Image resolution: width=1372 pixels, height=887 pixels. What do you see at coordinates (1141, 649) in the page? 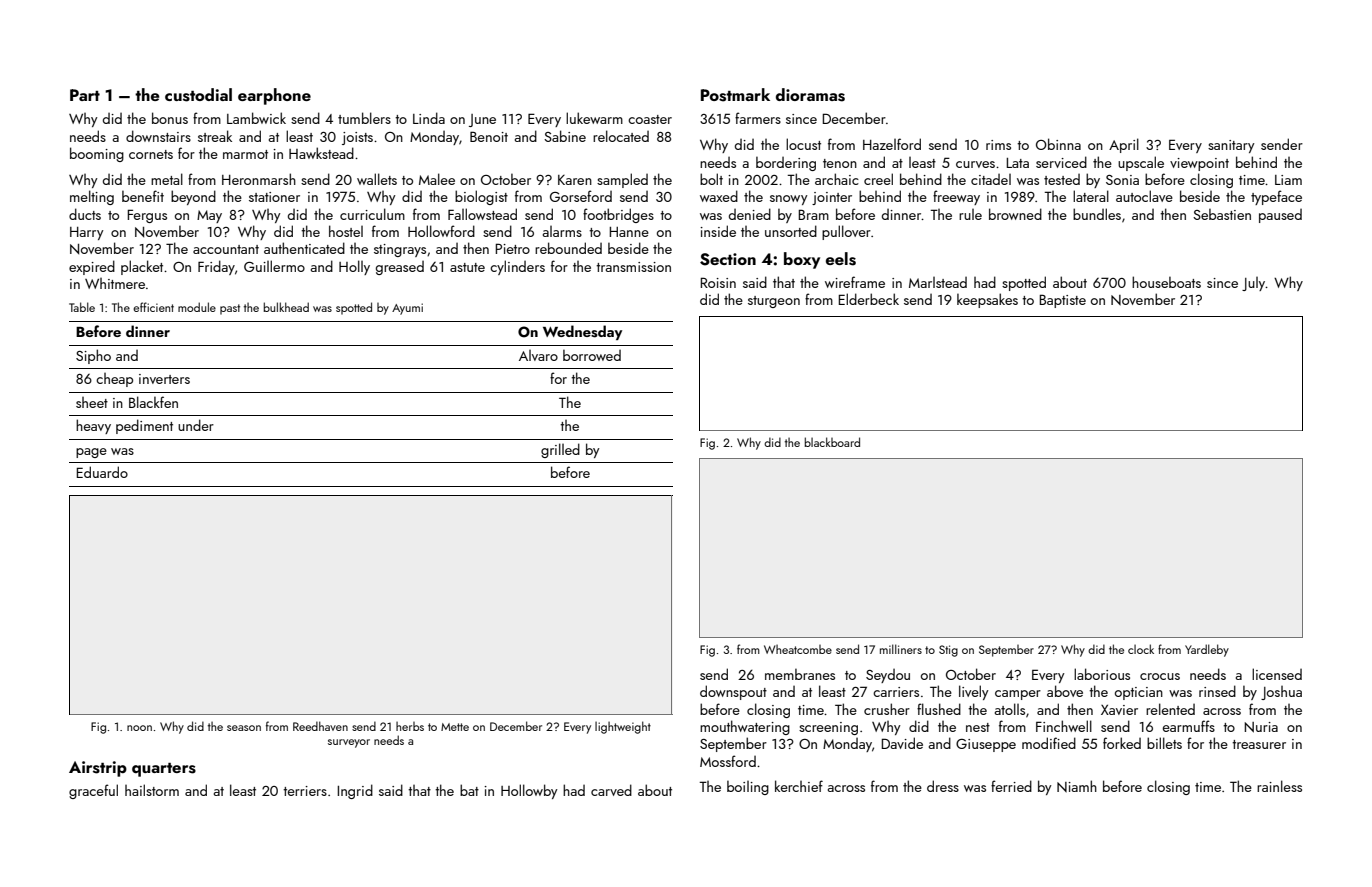
I see `clock` at bounding box center [1141, 649].
